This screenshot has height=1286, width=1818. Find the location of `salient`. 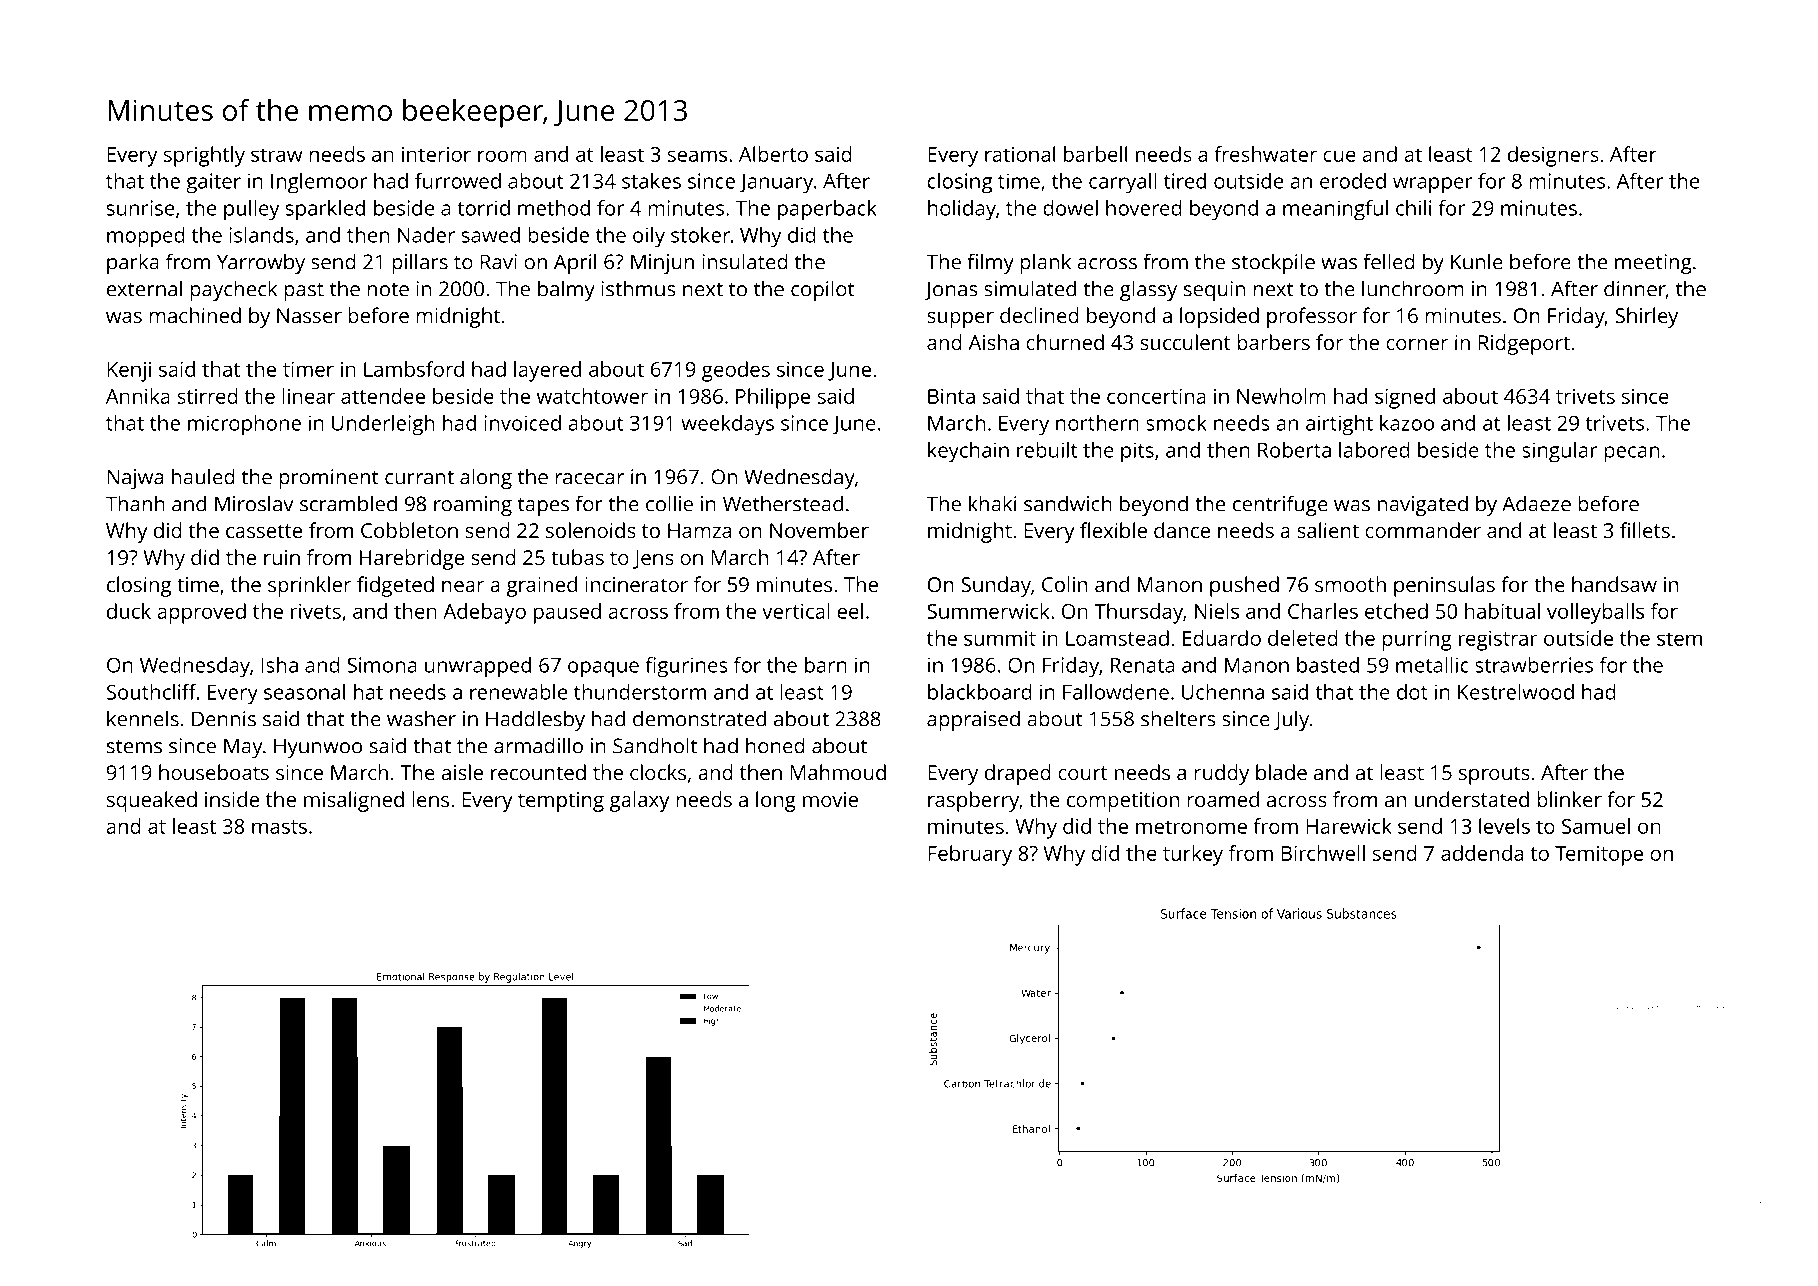

salient is located at coordinates (1328, 530).
